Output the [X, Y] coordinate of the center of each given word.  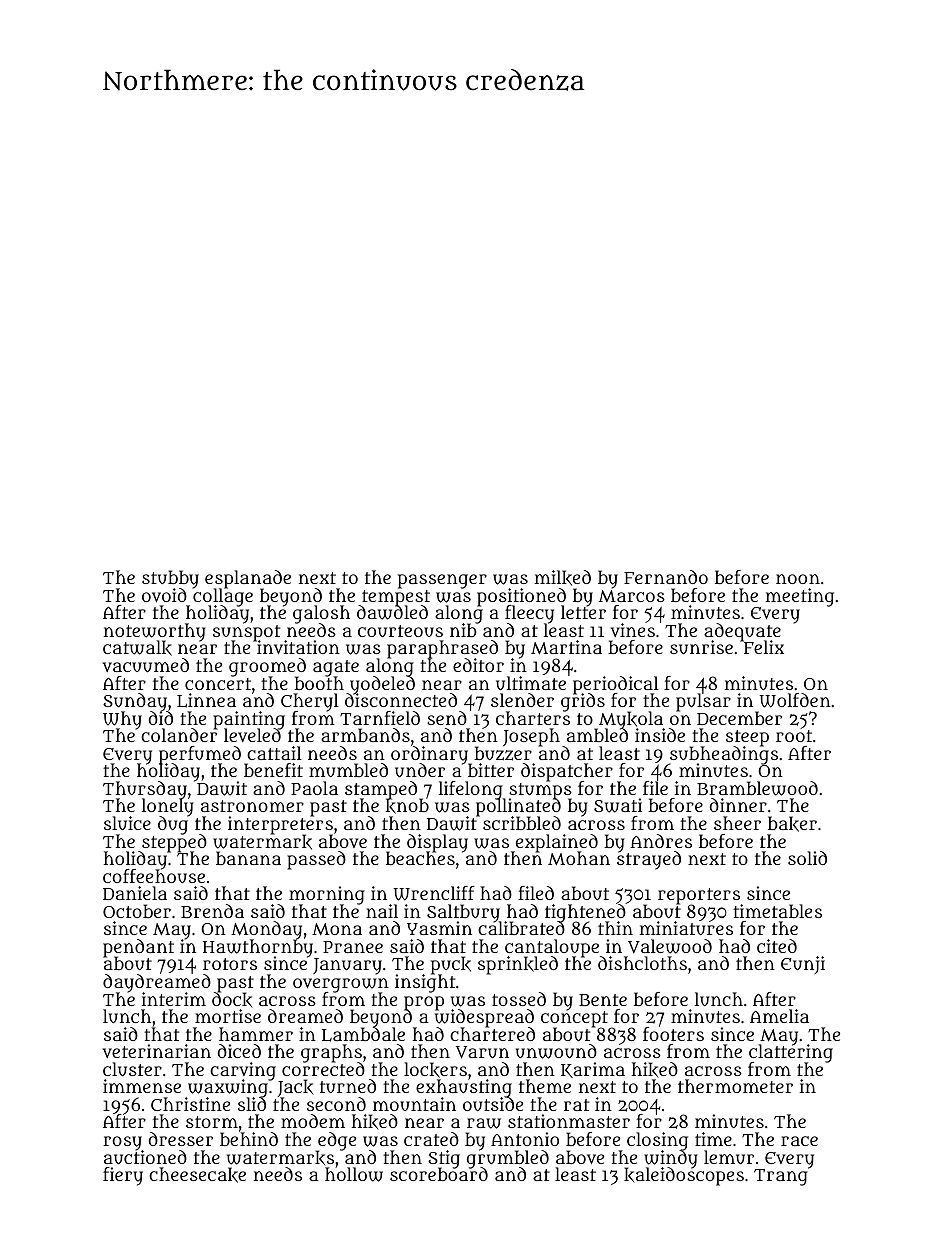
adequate [742, 632]
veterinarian [157, 1051]
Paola [314, 788]
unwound [556, 1051]
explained [555, 843]
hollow [354, 1175]
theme [545, 1086]
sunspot [246, 633]
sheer [737, 823]
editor [478, 665]
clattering [791, 1054]
